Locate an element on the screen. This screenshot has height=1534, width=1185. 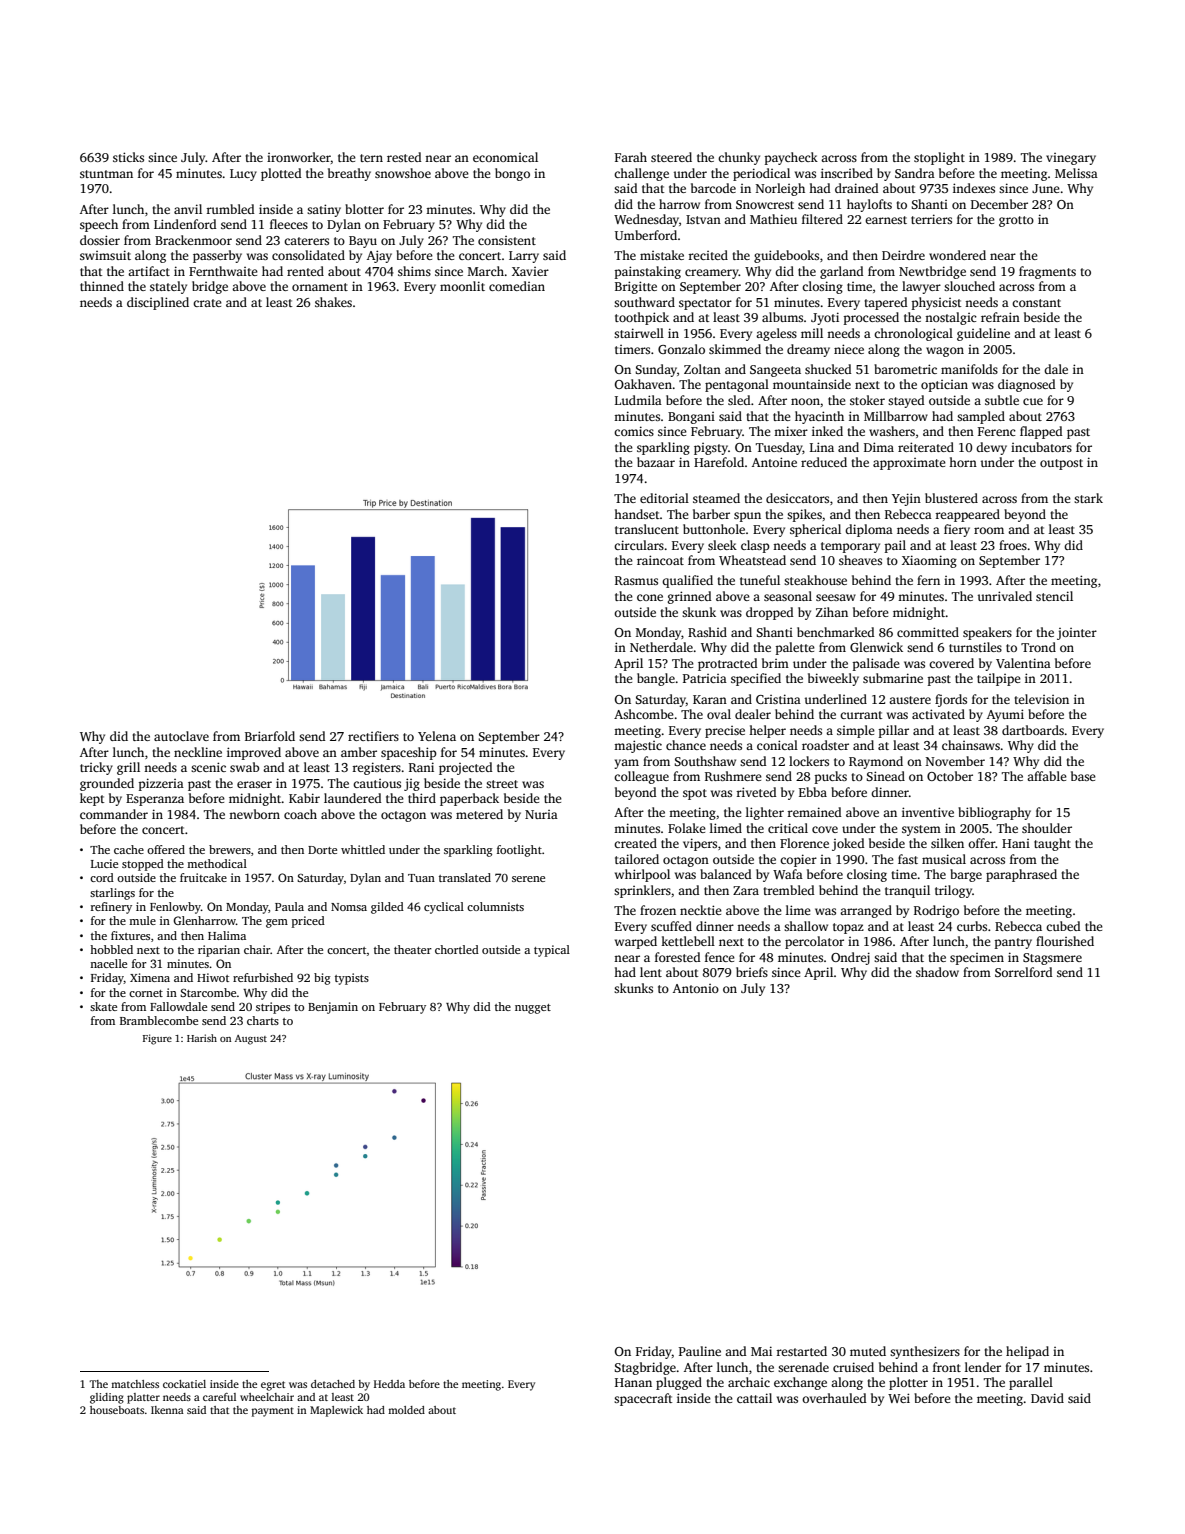
moonlit is located at coordinates (462, 286).
